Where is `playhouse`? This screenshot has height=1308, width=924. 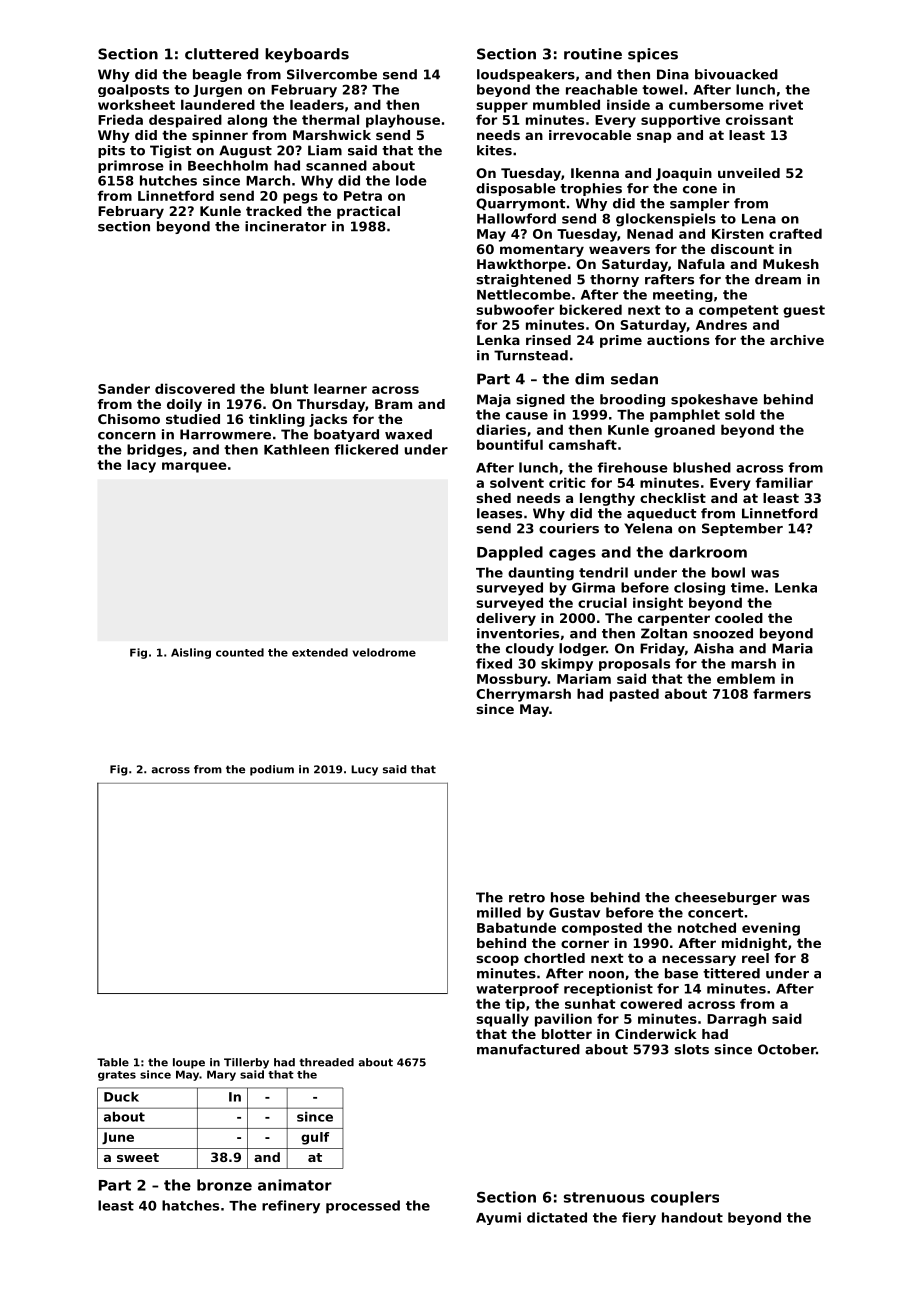 playhouse is located at coordinates (403, 121).
